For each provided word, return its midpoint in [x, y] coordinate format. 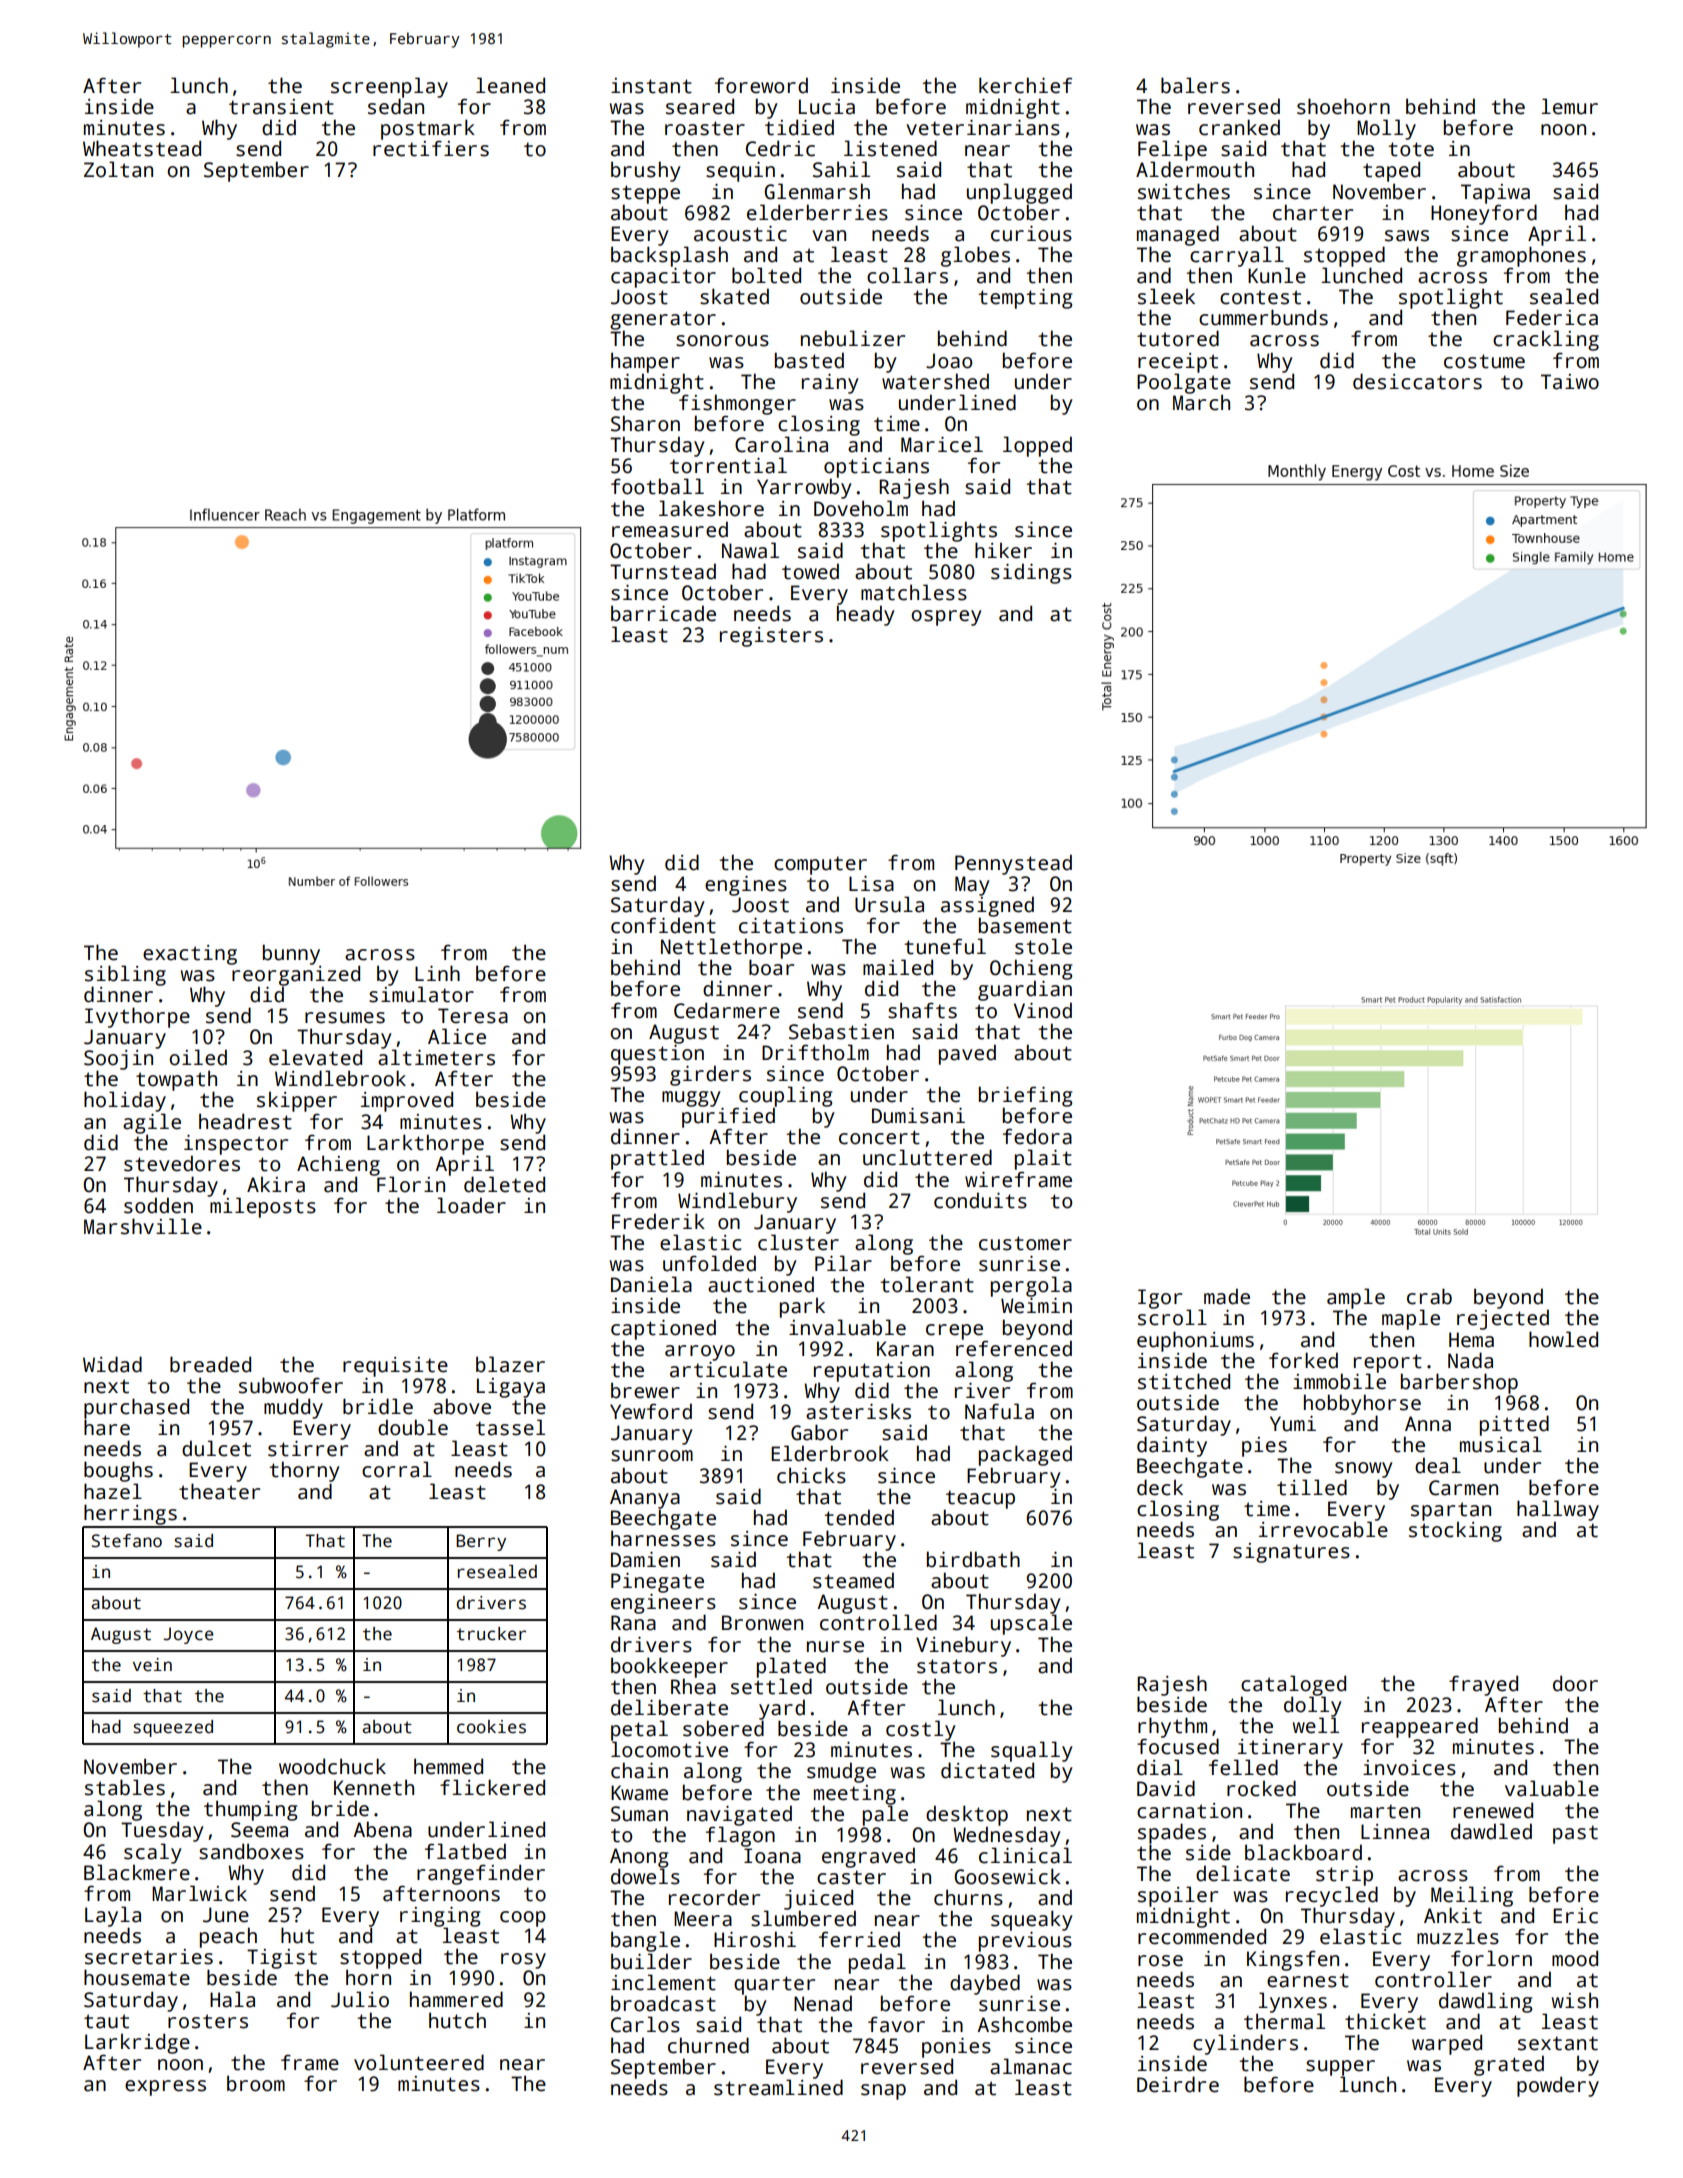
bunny [291, 954]
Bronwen [762, 1623]
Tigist [282, 1959]
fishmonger [737, 404]
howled [1563, 1339]
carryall [1237, 256]
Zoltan [118, 169]
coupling [785, 1096]
